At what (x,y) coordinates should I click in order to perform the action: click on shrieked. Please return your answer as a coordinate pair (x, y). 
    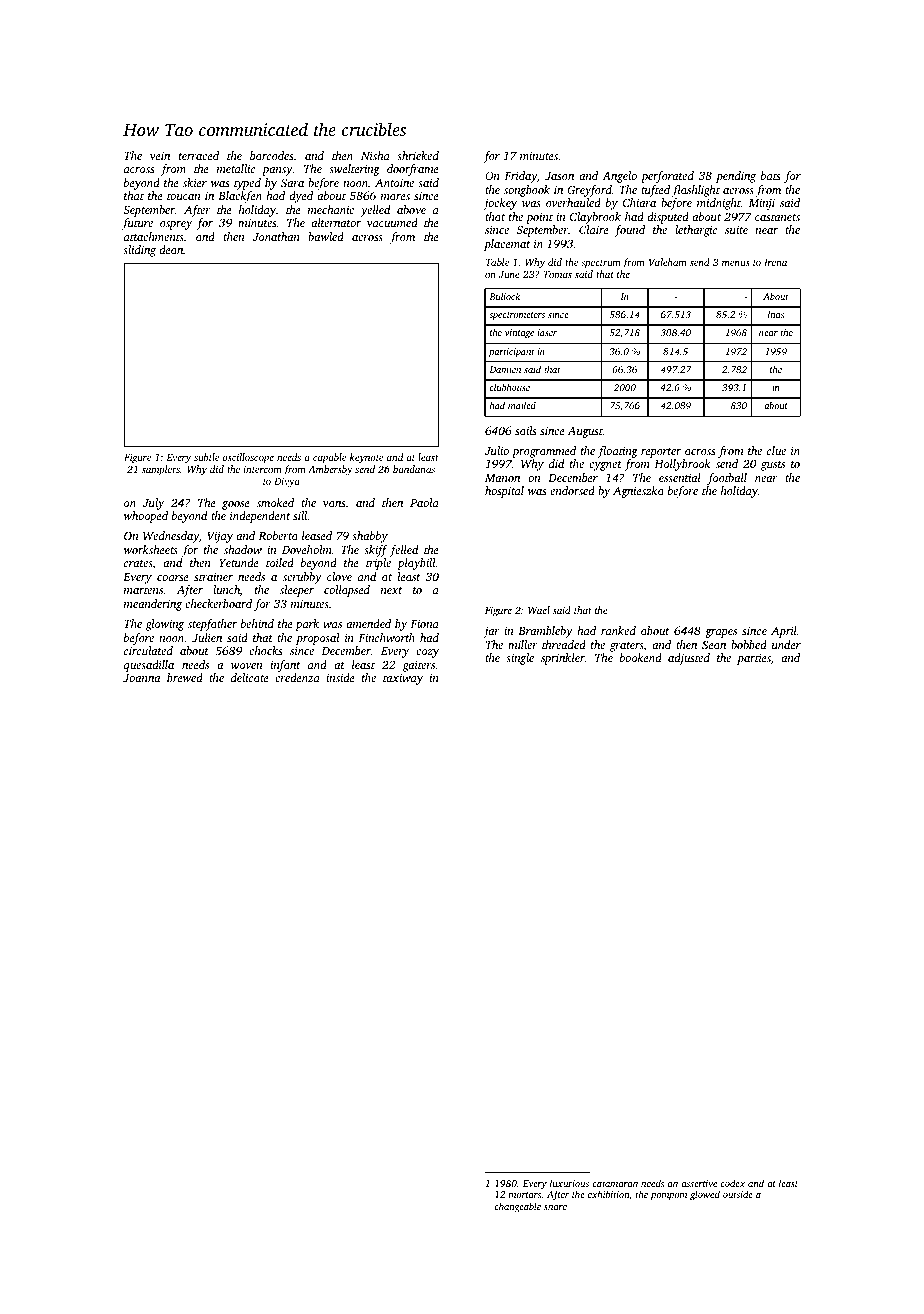
    Looking at the image, I should click on (418, 155).
